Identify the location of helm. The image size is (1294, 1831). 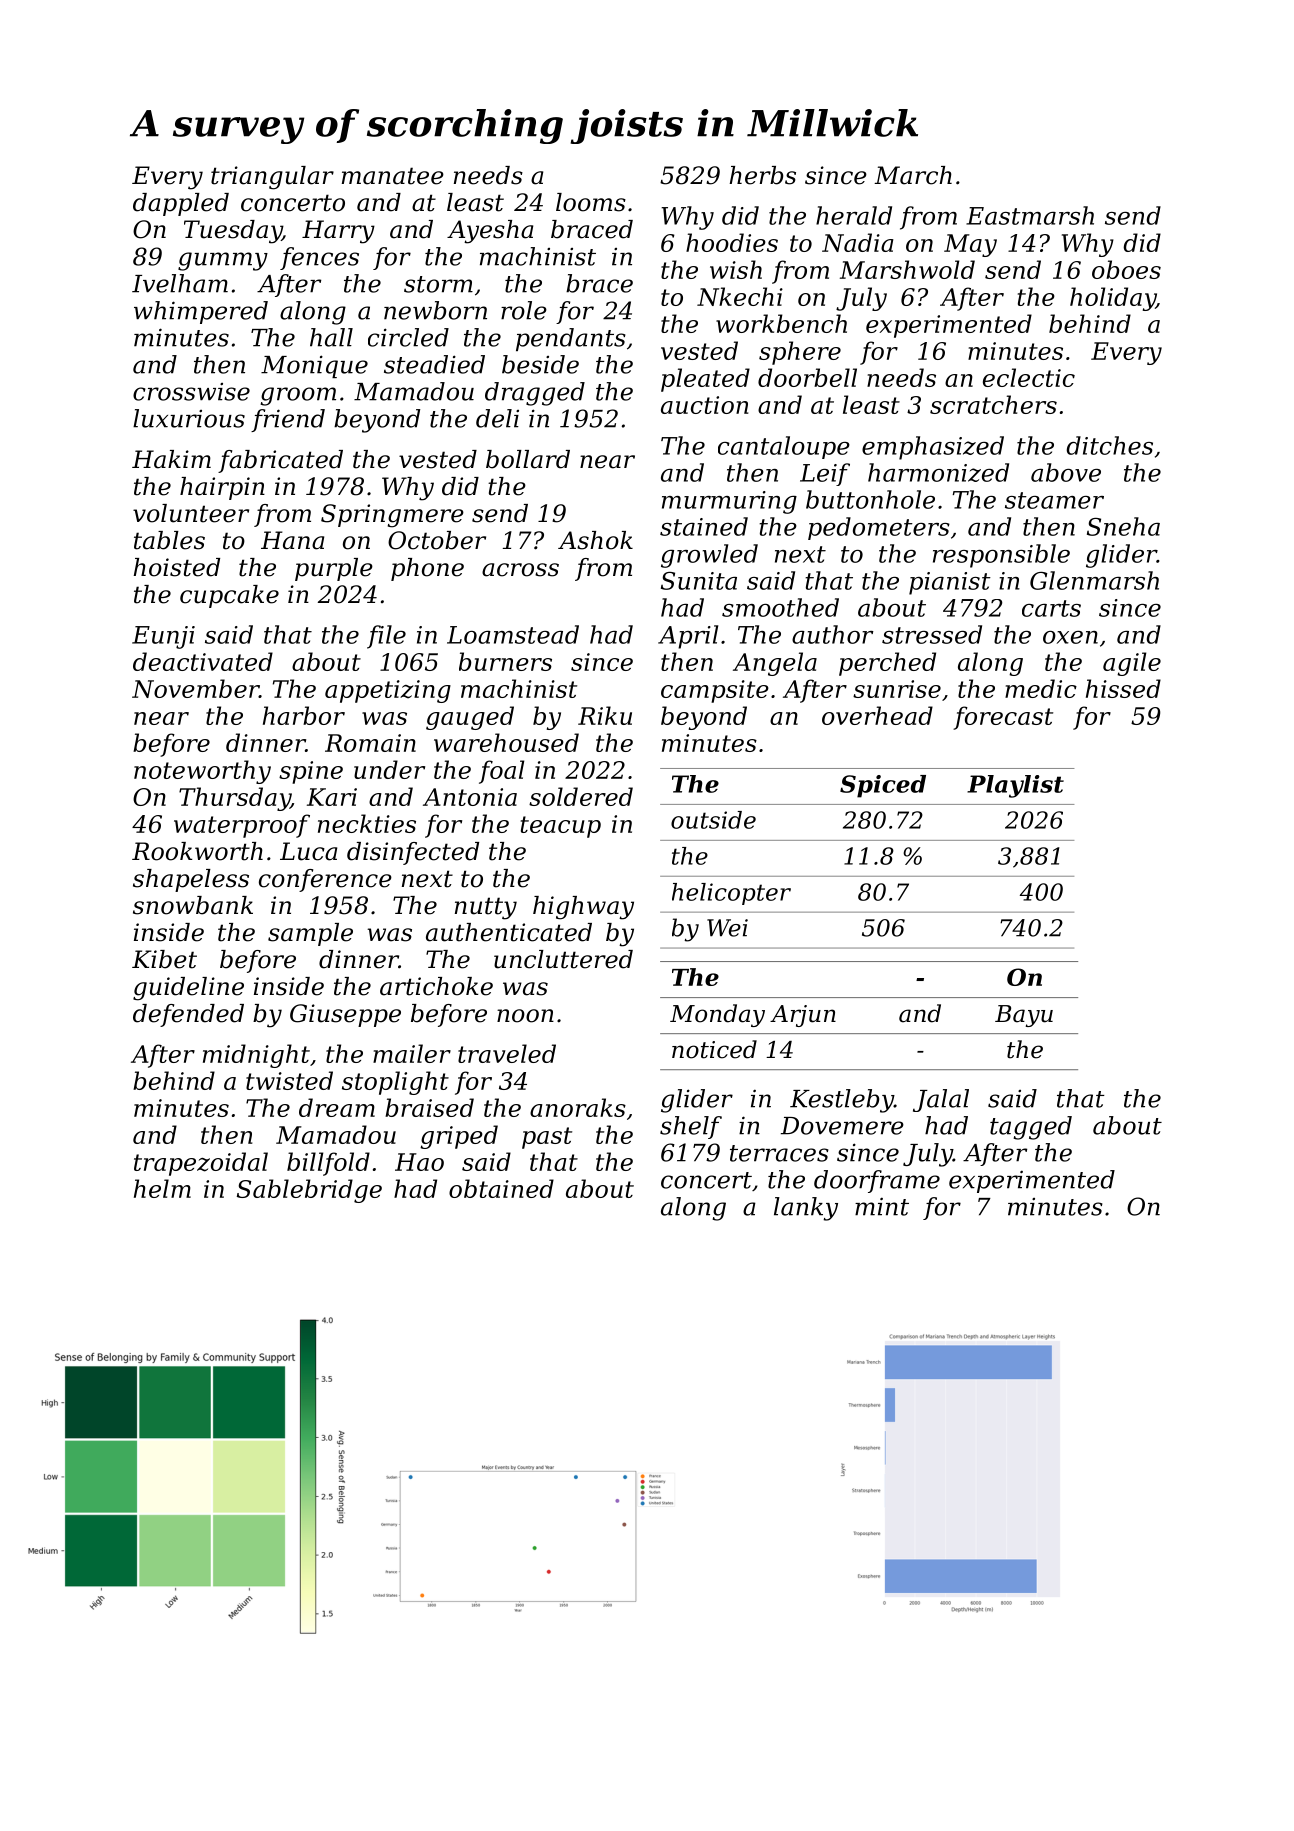
(162, 1188).
